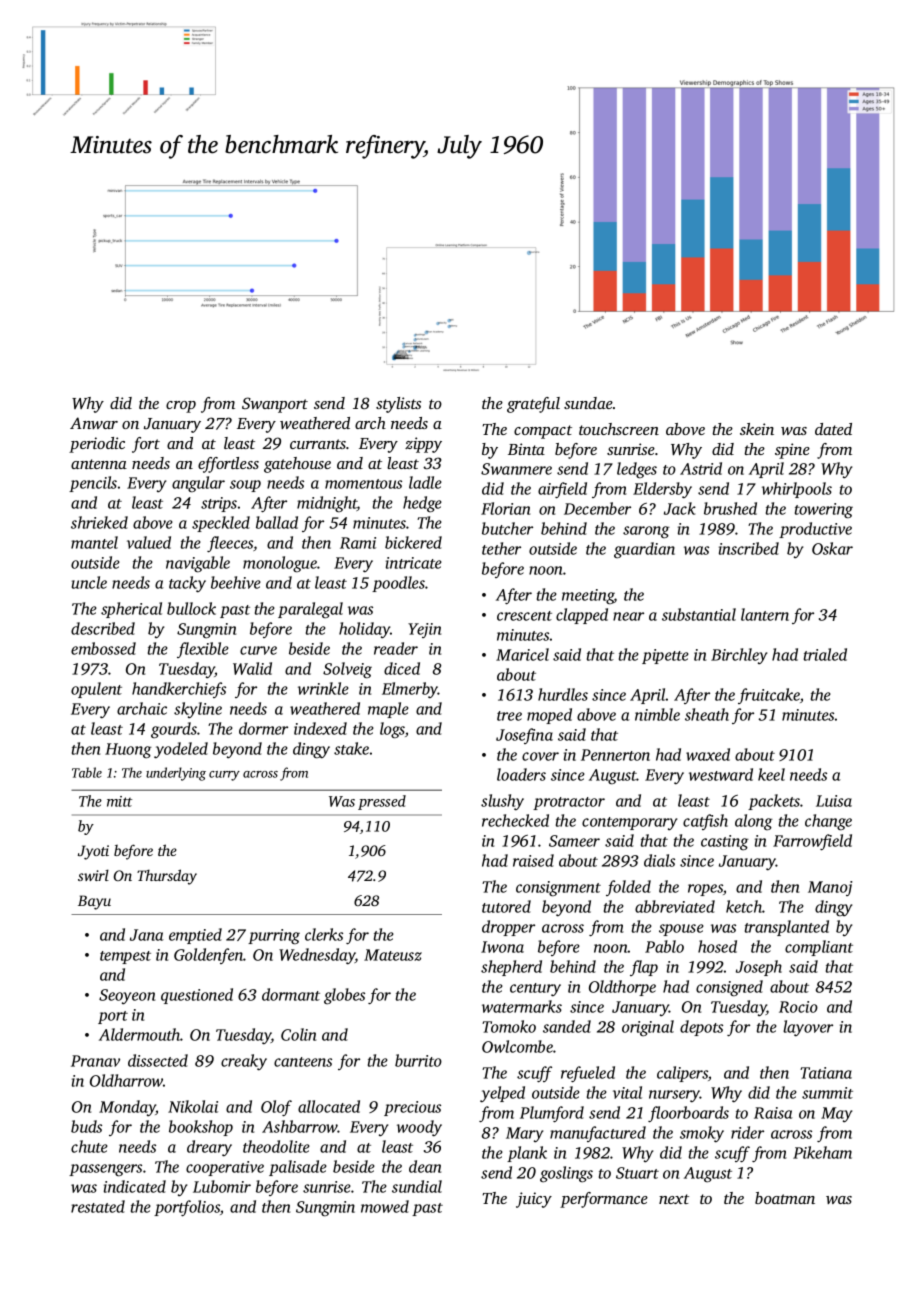  Describe the element at coordinates (98, 1206) in the image. I see `restated` at that location.
